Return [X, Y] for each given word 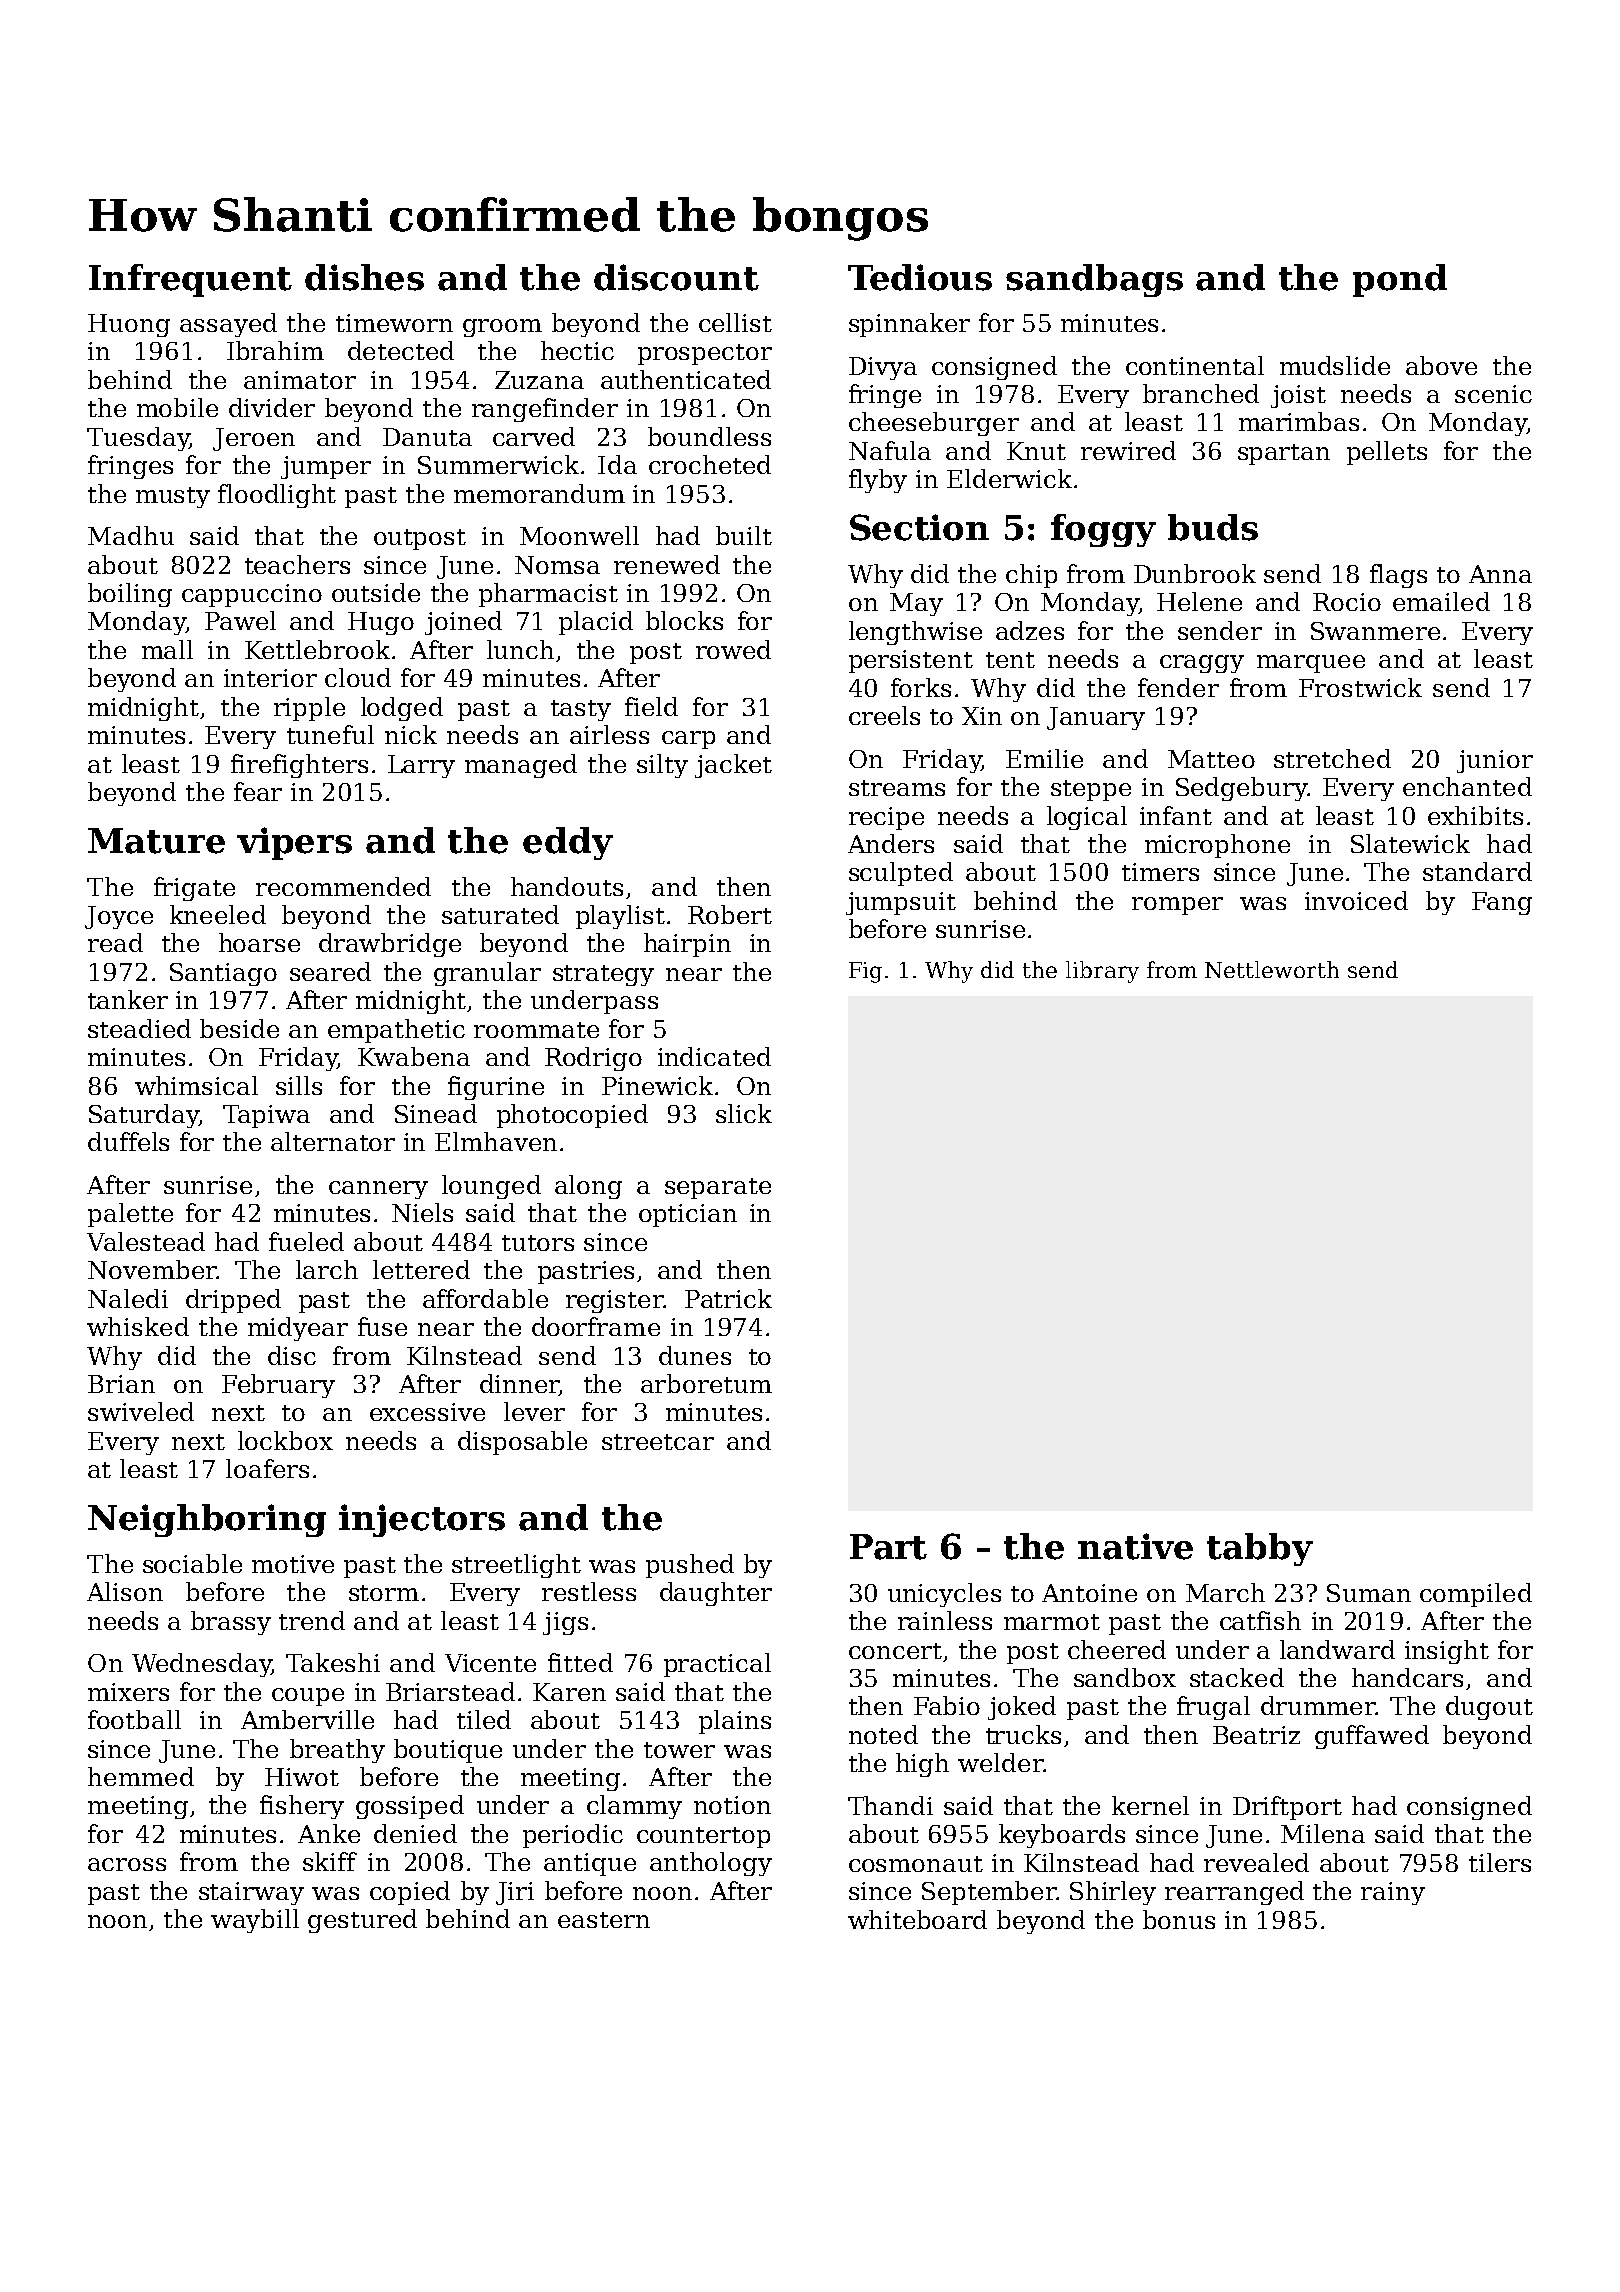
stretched [1332, 758]
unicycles [944, 1595]
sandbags [1094, 280]
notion [732, 1805]
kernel [1150, 1805]
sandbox [1125, 1677]
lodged [402, 709]
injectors [422, 1520]
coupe [308, 1697]
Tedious [920, 277]
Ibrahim [275, 350]
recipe [886, 818]
